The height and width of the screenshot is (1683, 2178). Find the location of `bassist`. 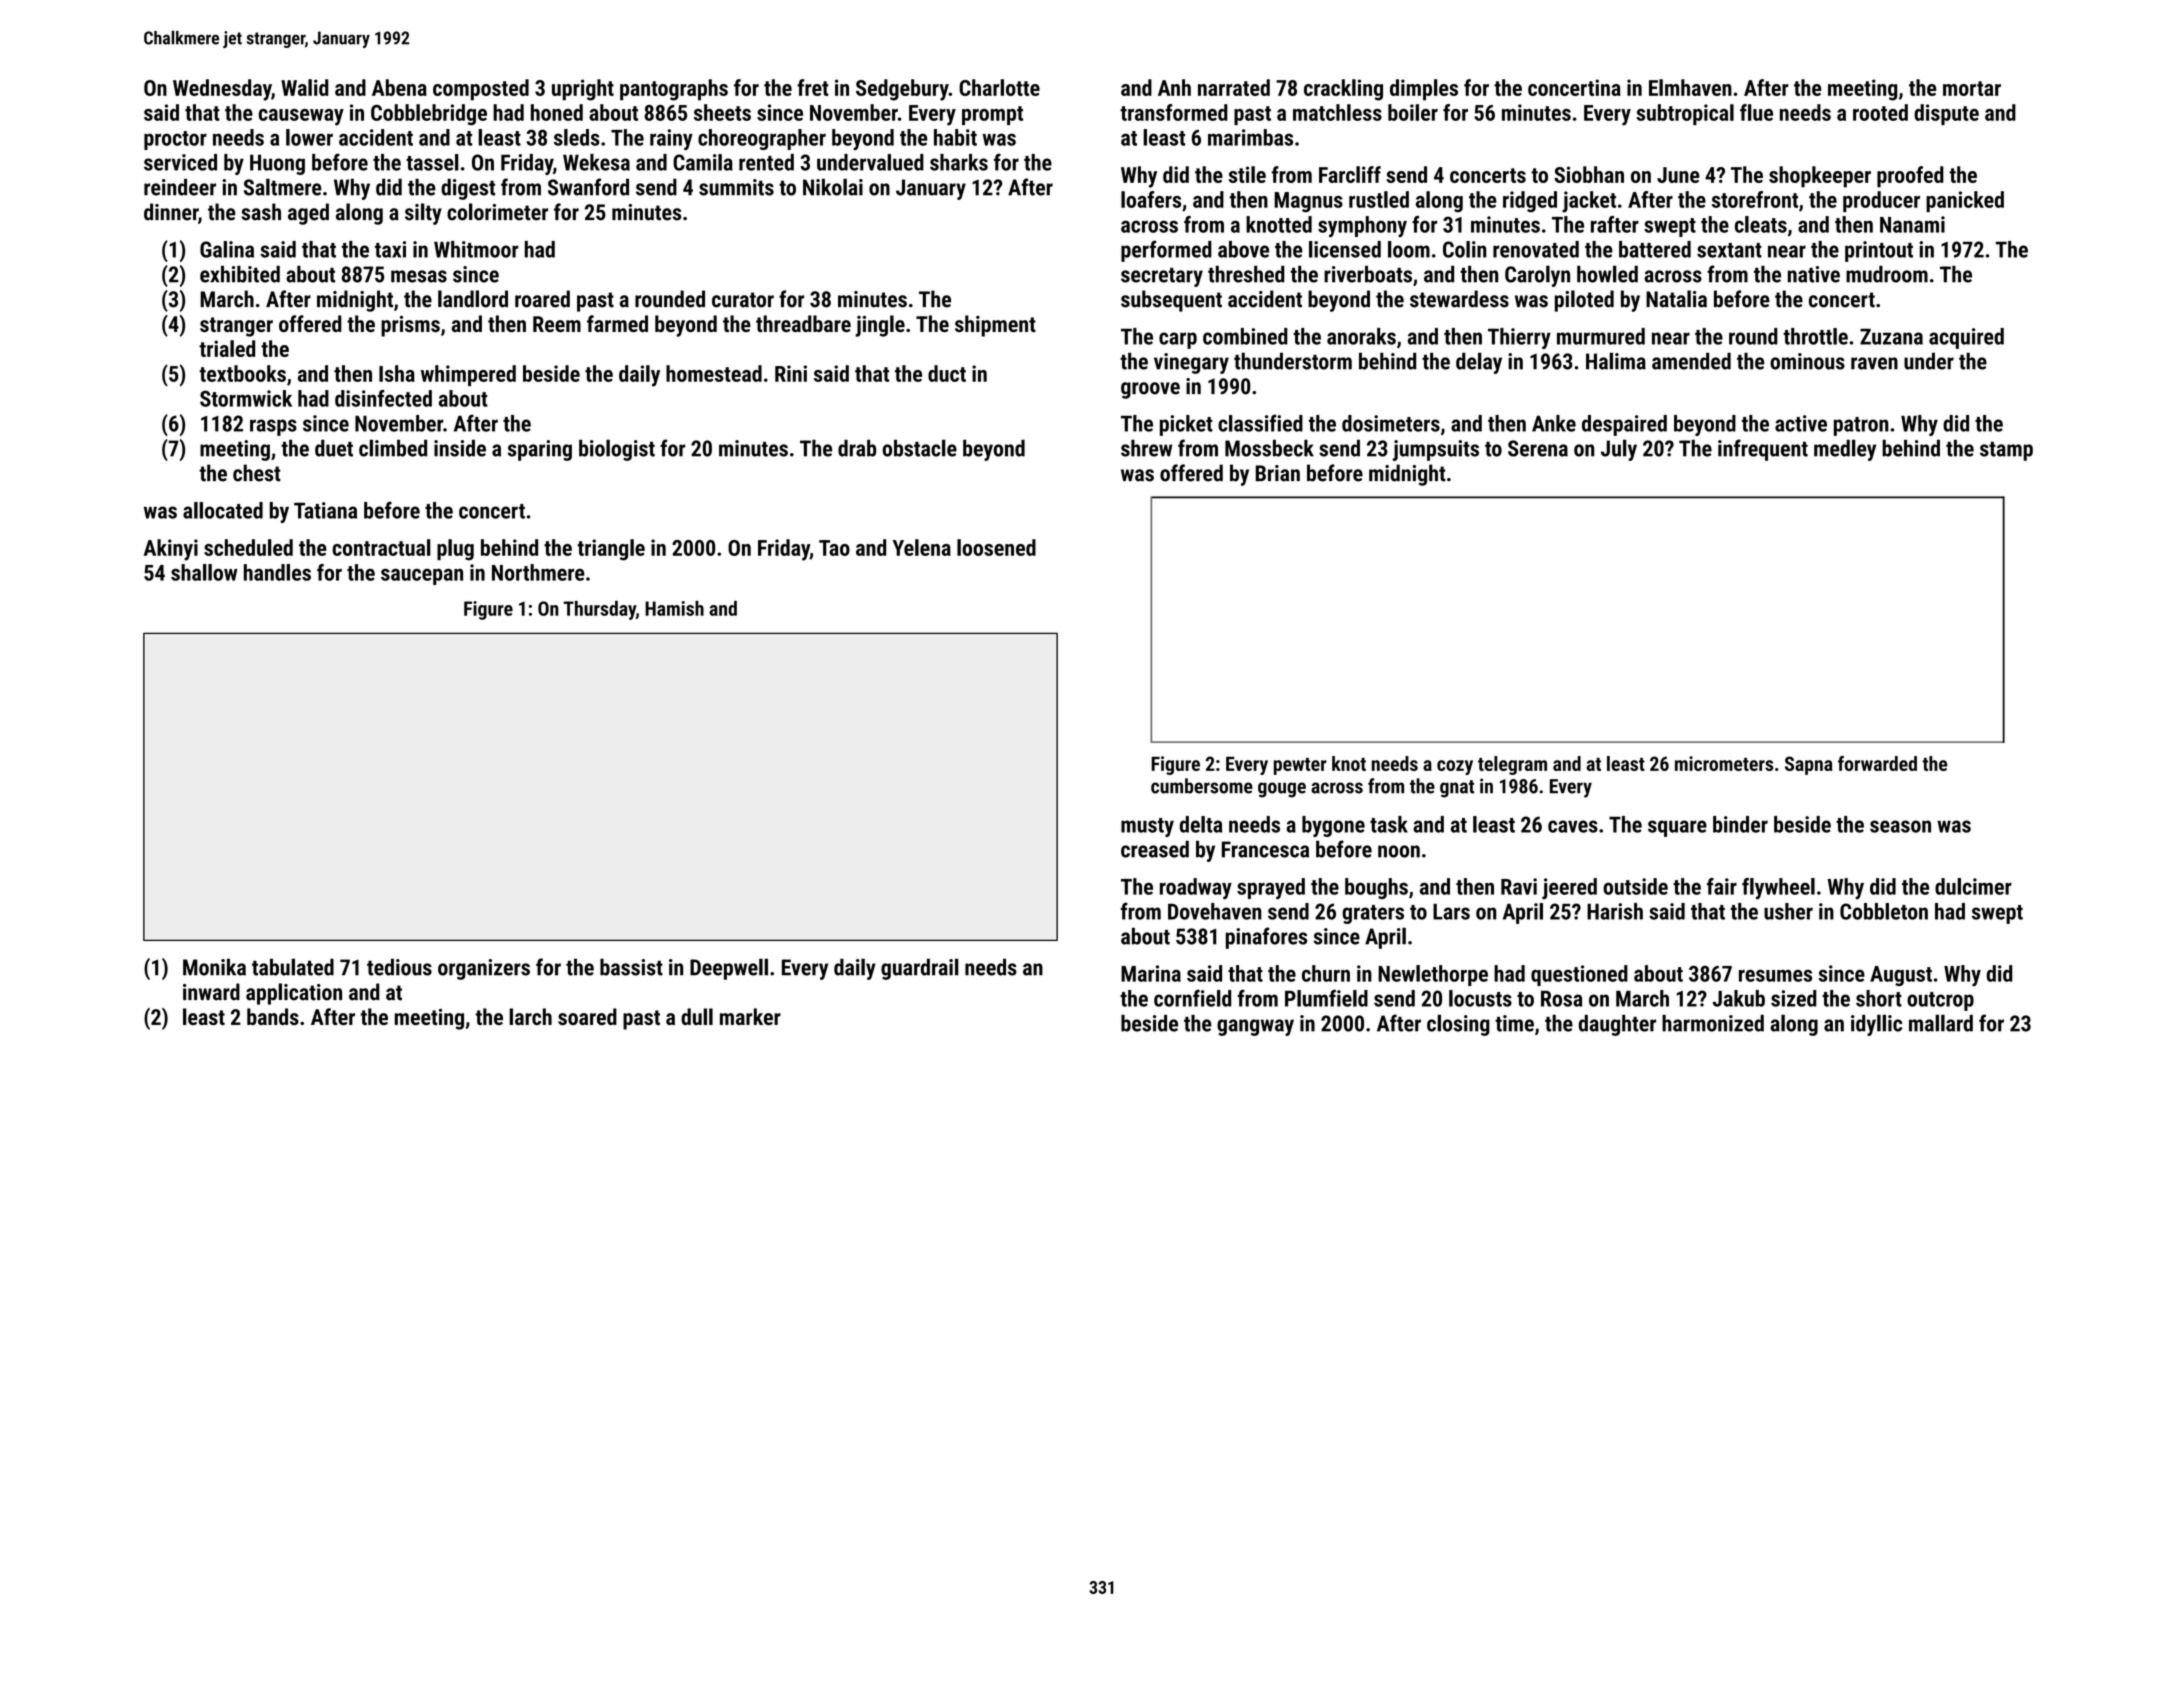

bassist is located at coordinates (631, 967).
